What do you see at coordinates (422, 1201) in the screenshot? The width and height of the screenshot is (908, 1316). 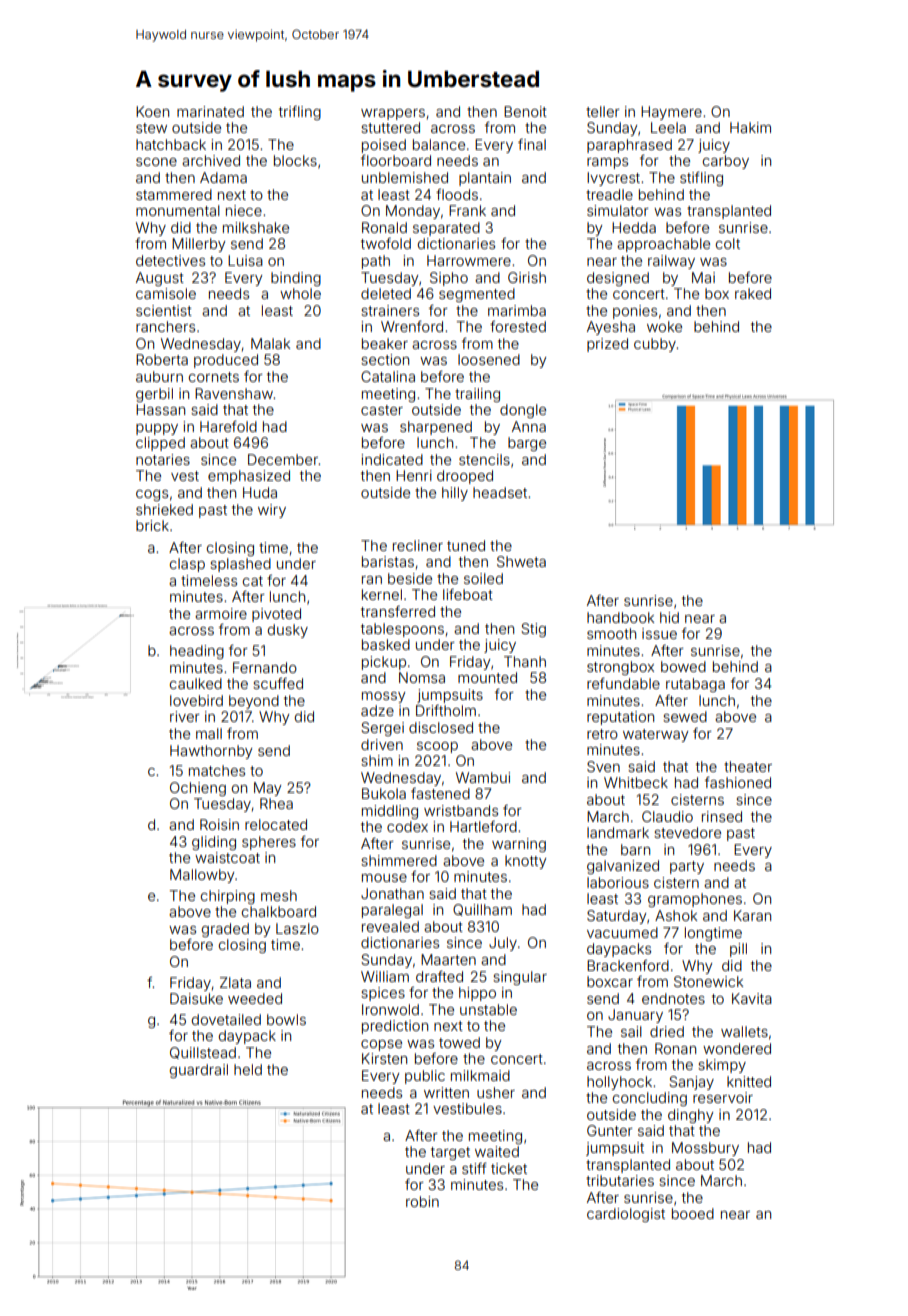 I see `robin` at bounding box center [422, 1201].
